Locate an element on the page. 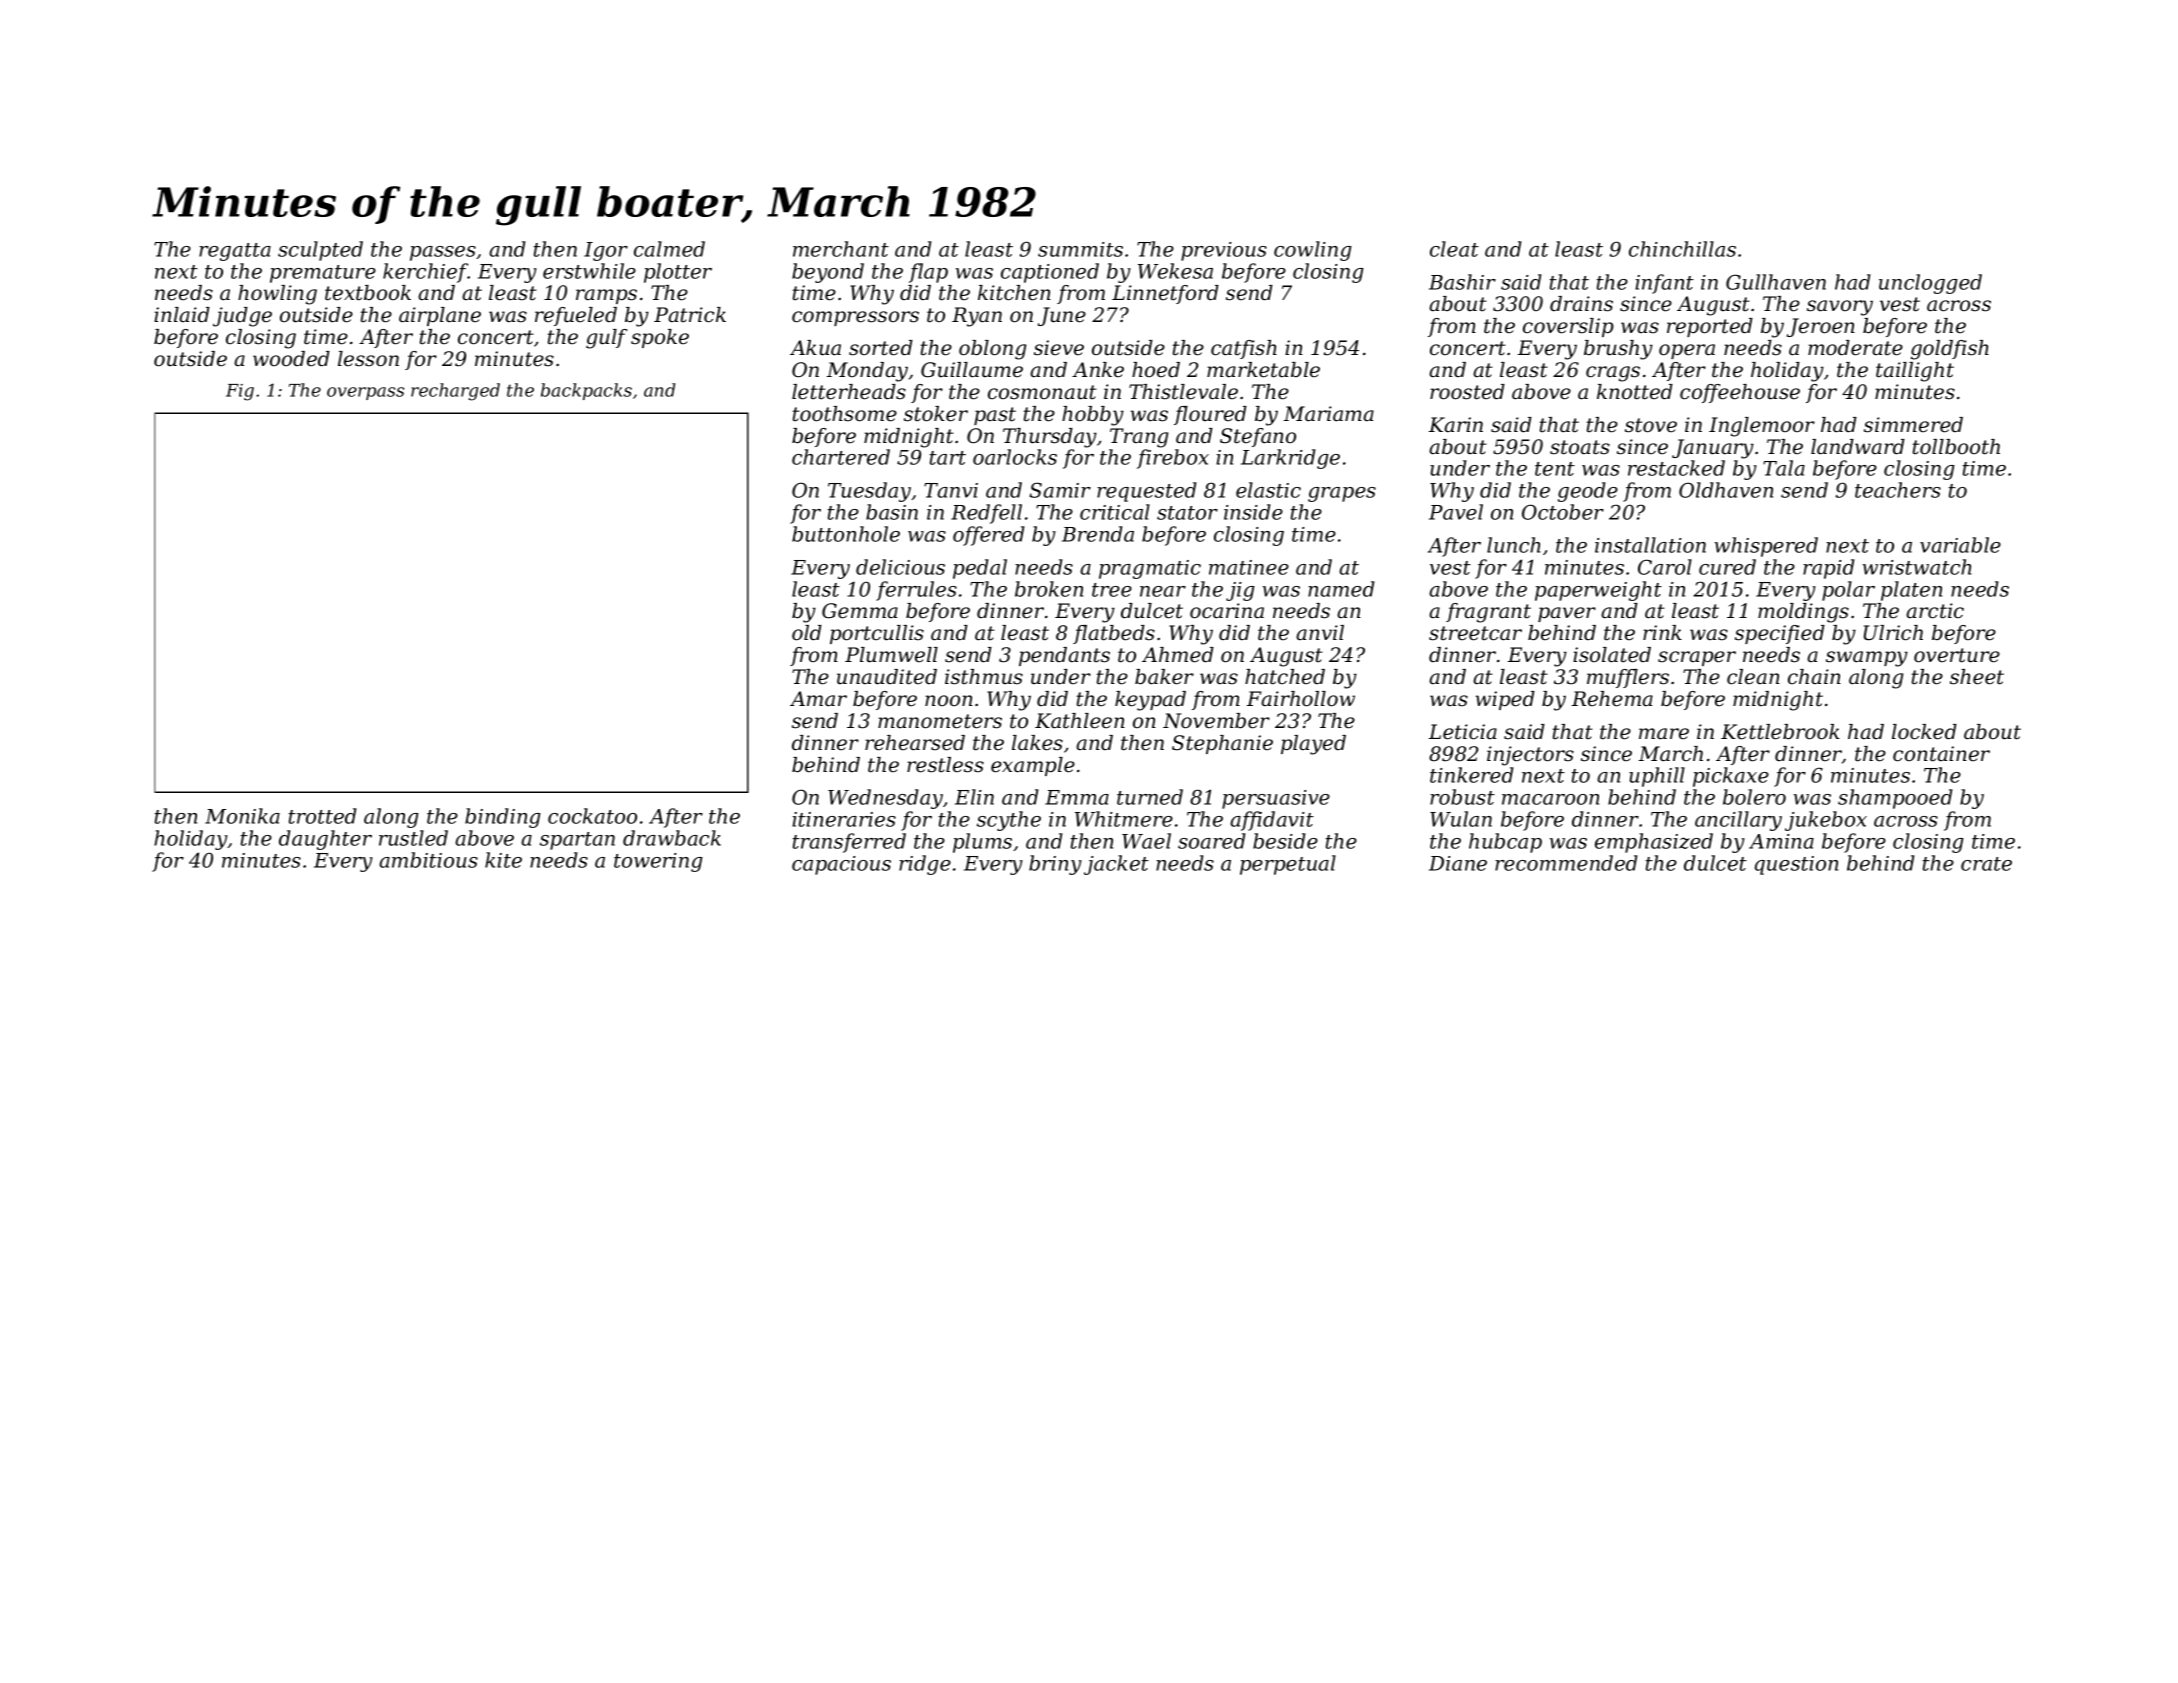 This document has height=1683, width=2178. paperweight is located at coordinates (1598, 591).
